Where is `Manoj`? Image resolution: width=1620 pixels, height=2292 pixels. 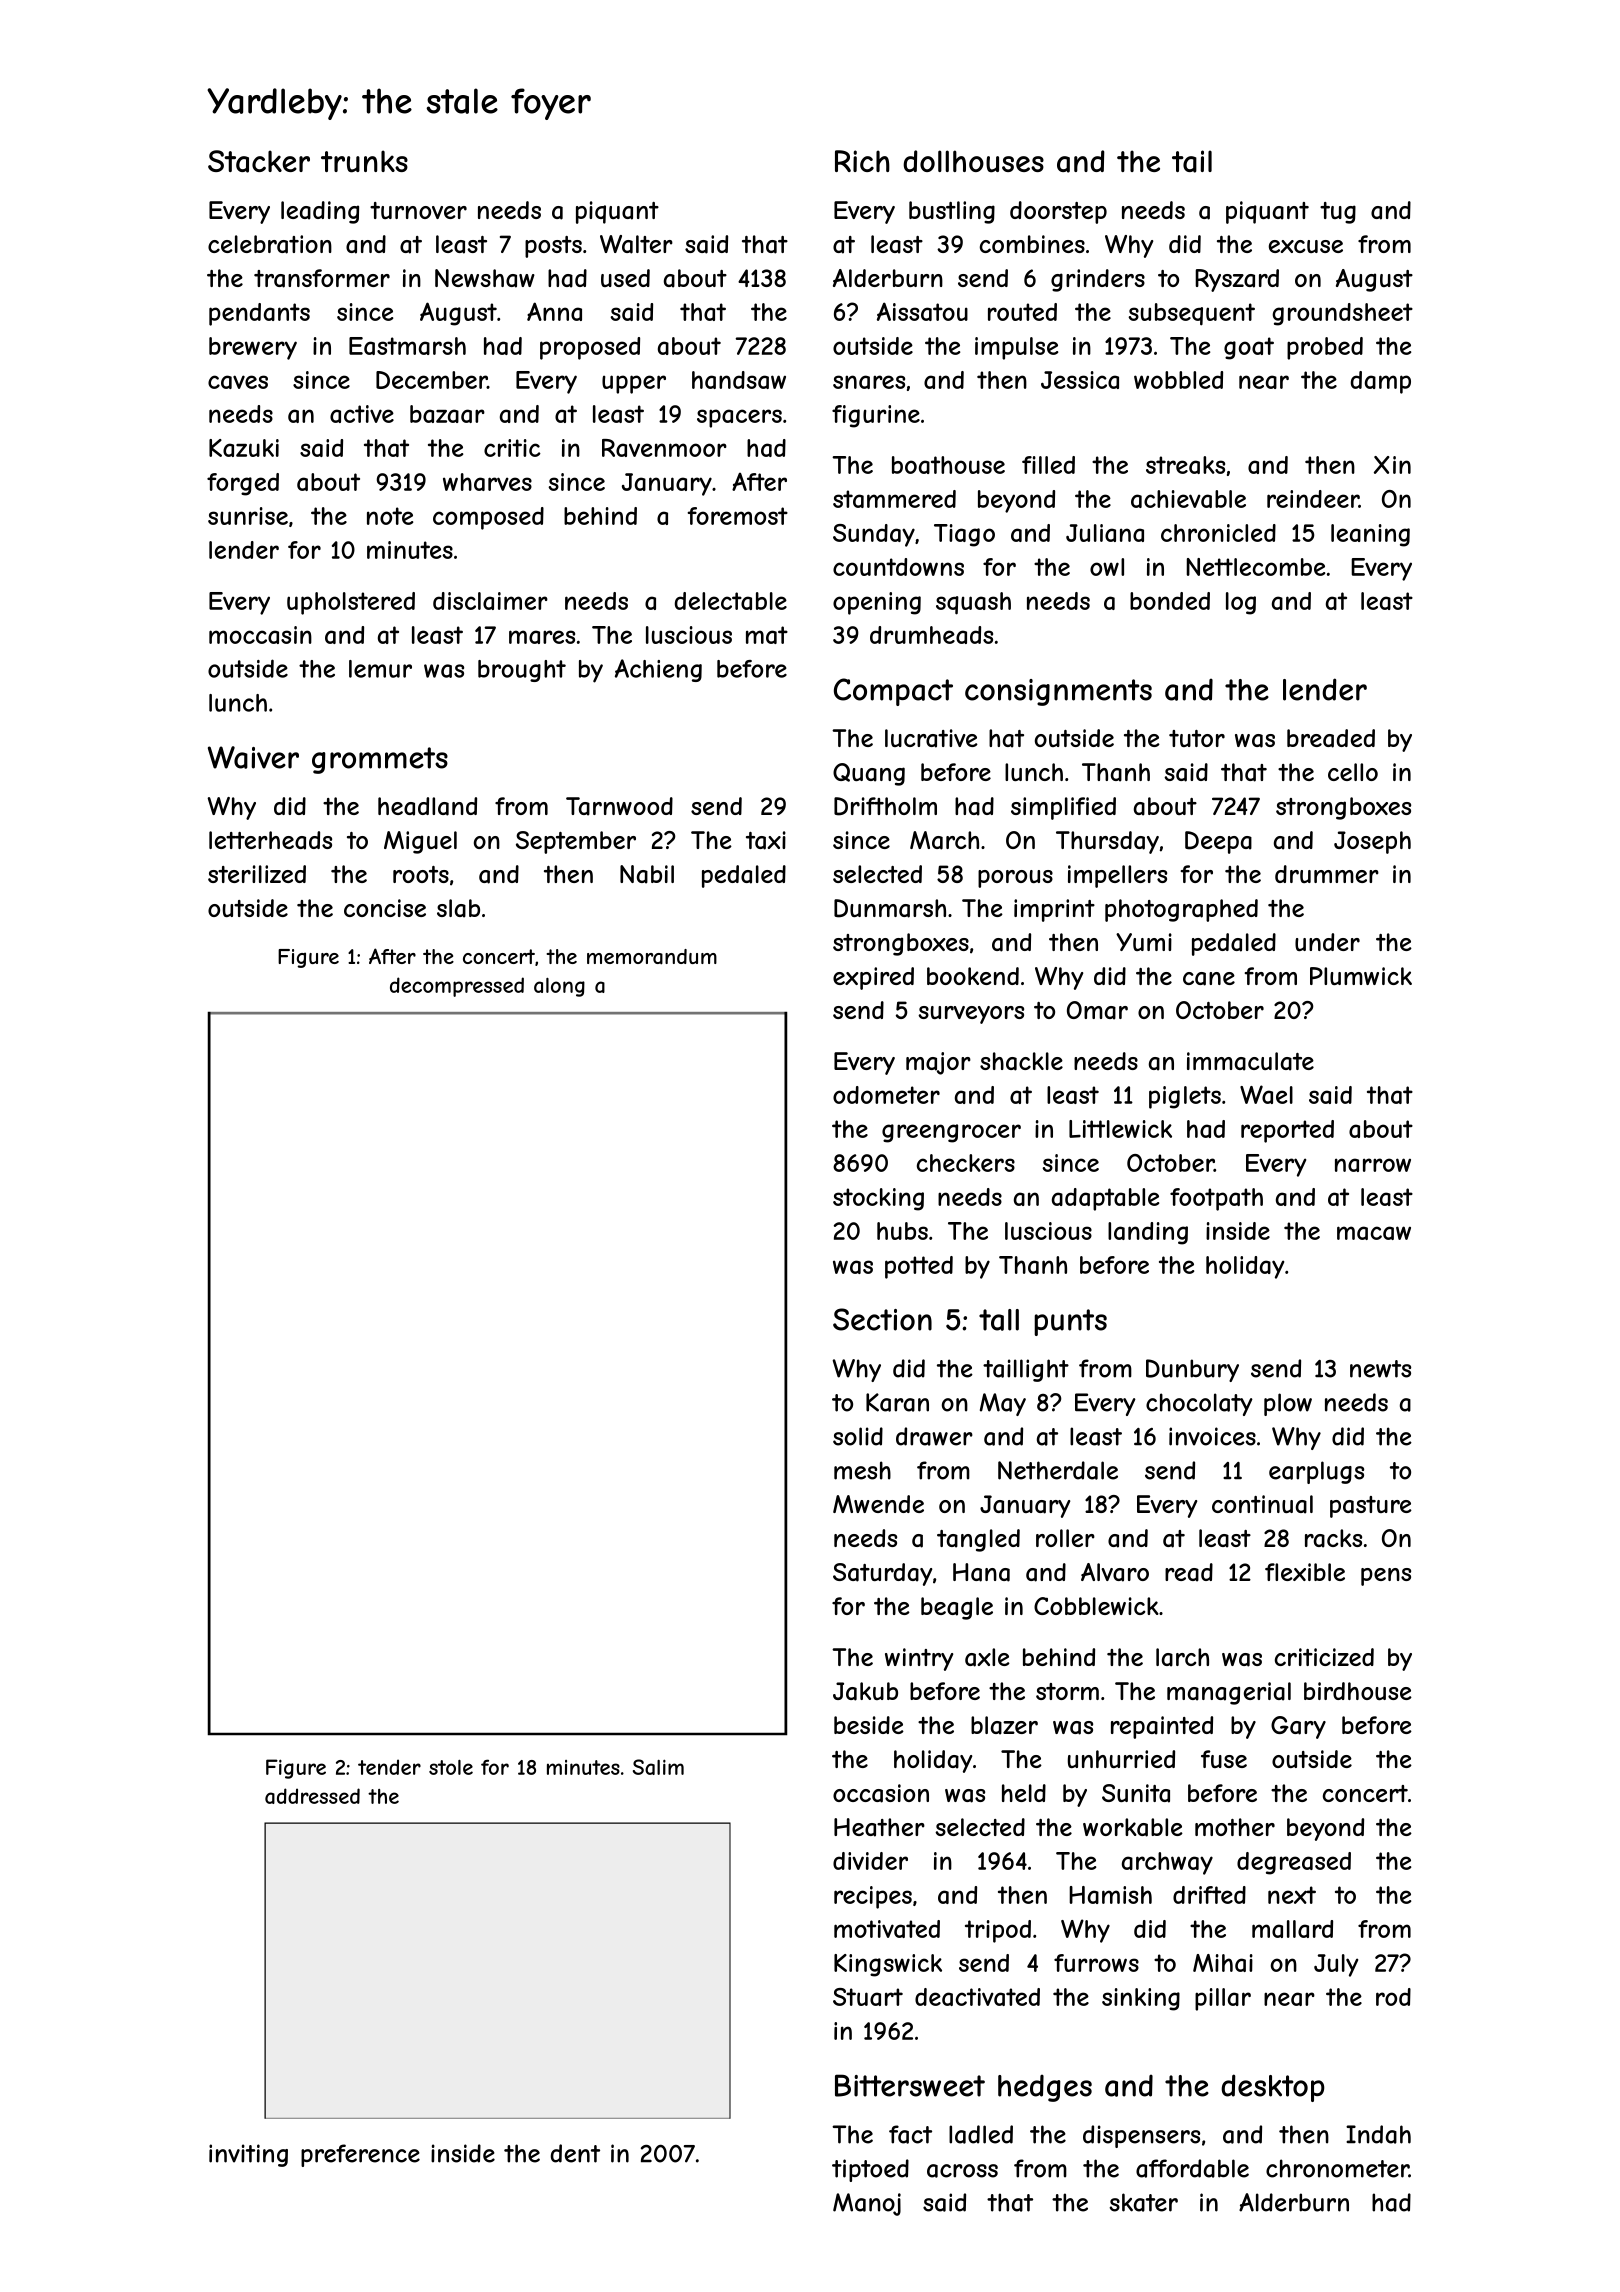 Manoj is located at coordinates (867, 2204).
